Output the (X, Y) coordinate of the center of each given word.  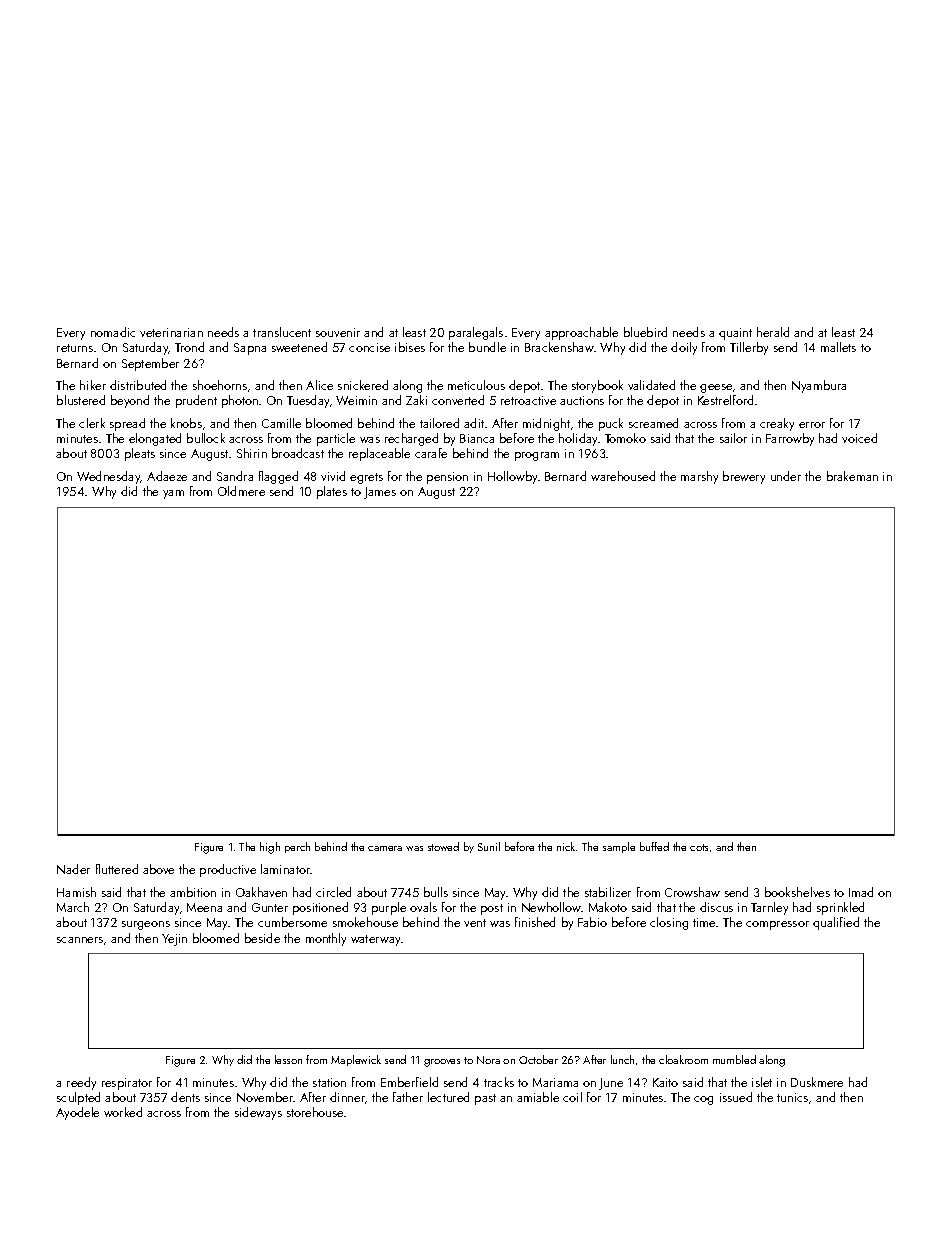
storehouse (315, 1112)
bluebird (645, 332)
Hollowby (512, 477)
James (380, 493)
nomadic (113, 332)
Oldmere (241, 491)
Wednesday (109, 477)
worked (123, 1112)
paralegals (476, 333)
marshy (699, 477)
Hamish (76, 892)
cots (699, 847)
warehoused (623, 476)
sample (619, 847)
